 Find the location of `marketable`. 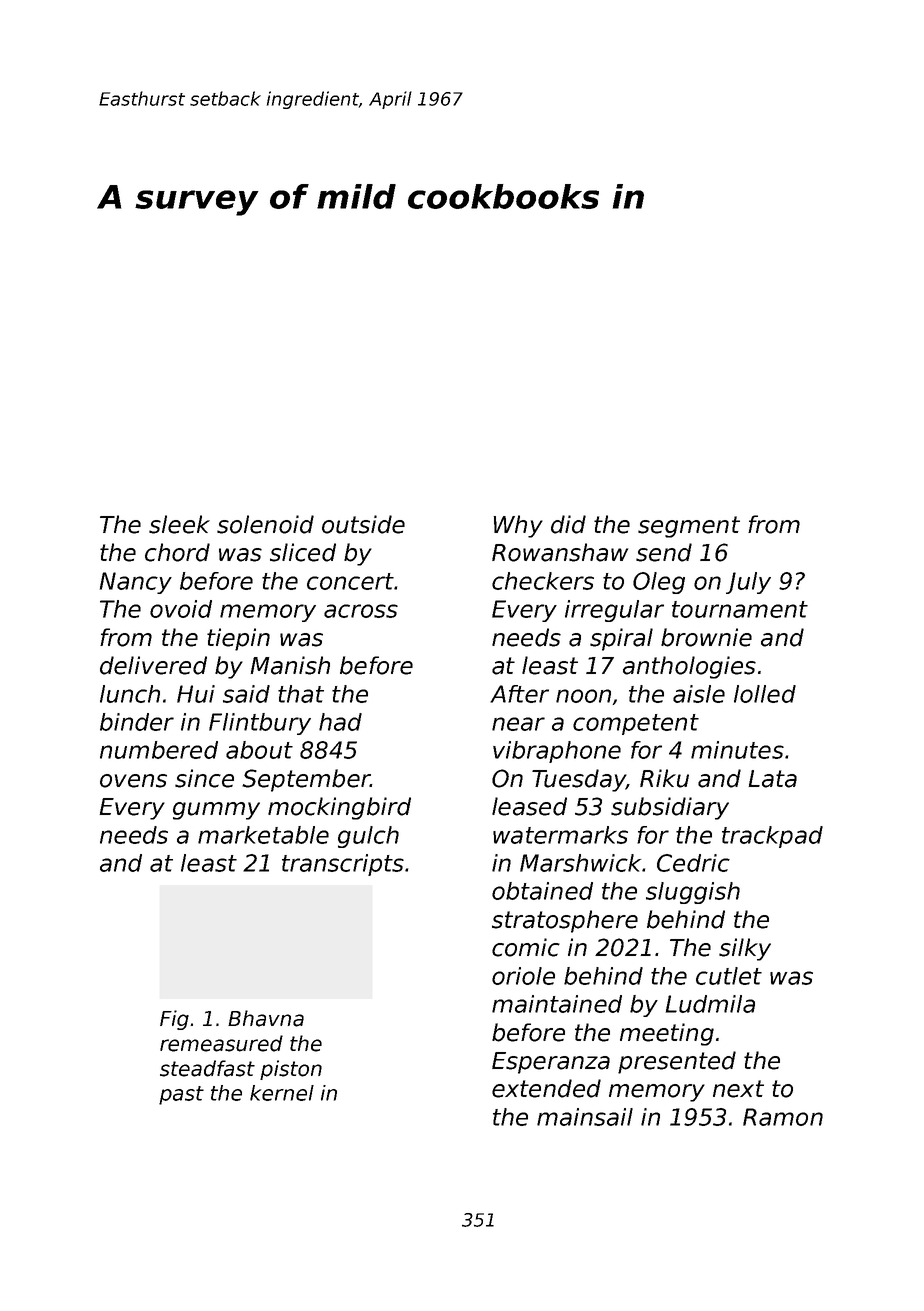

marketable is located at coordinates (263, 835).
